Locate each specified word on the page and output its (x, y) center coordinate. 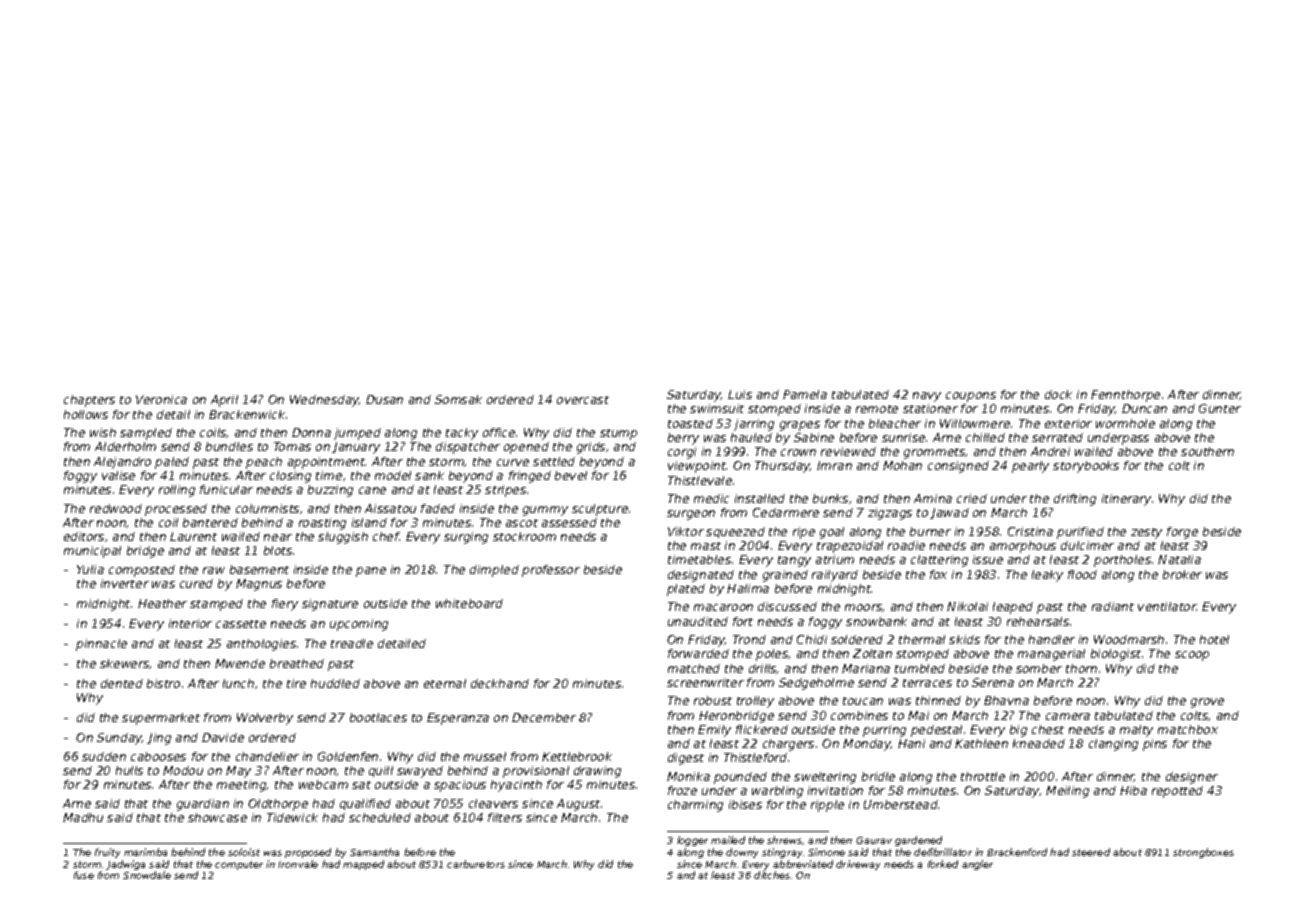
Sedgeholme (816, 684)
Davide (223, 737)
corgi (682, 453)
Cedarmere (786, 512)
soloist (244, 852)
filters (505, 817)
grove (1207, 703)
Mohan (902, 465)
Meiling (1067, 792)
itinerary (1126, 500)
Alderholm (125, 446)
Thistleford (755, 757)
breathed (297, 663)
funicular (226, 489)
